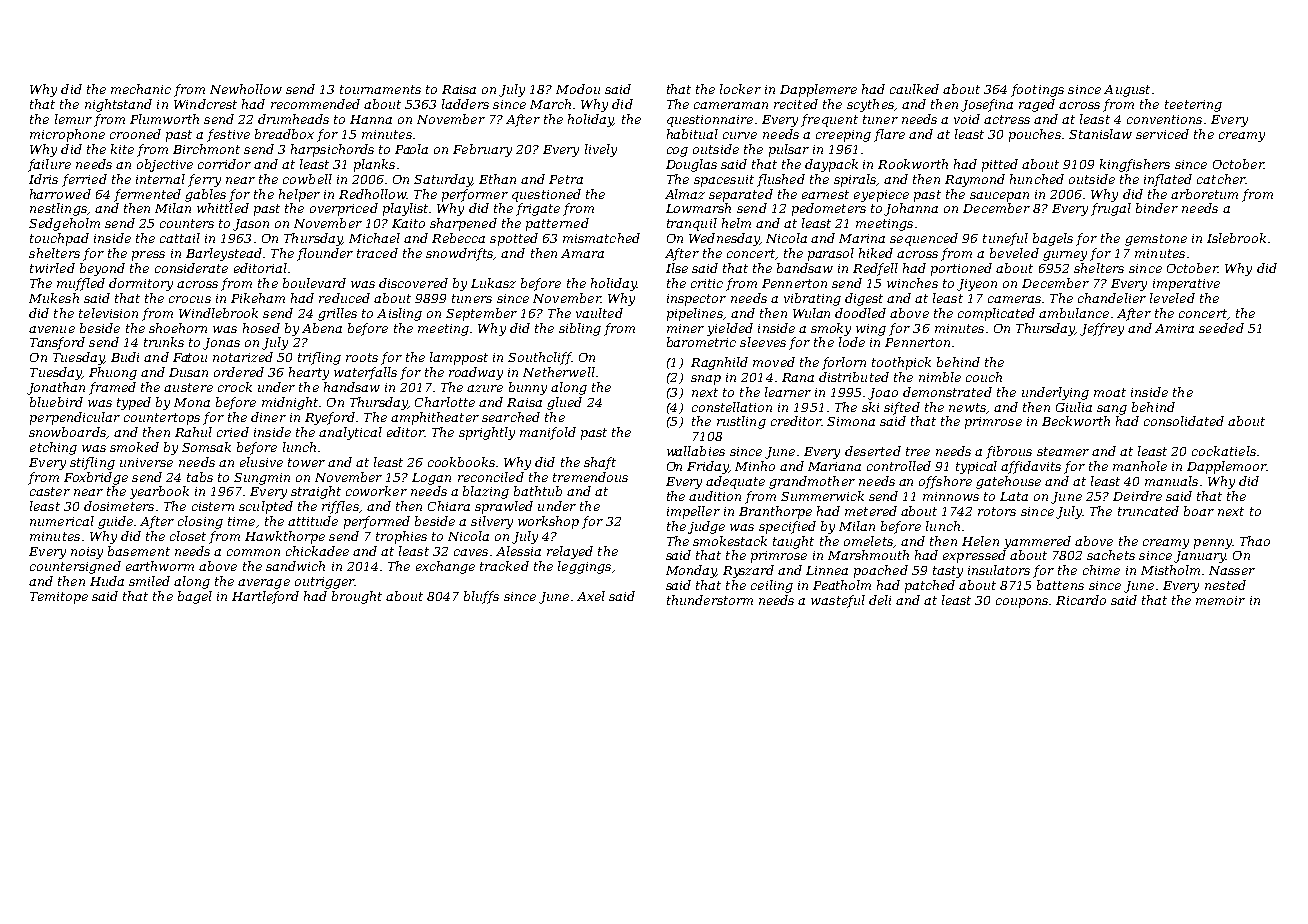 Image resolution: width=1308 pixels, height=924 pixels. Describe the element at coordinates (265, 597) in the image. I see `Hartleford` at that location.
